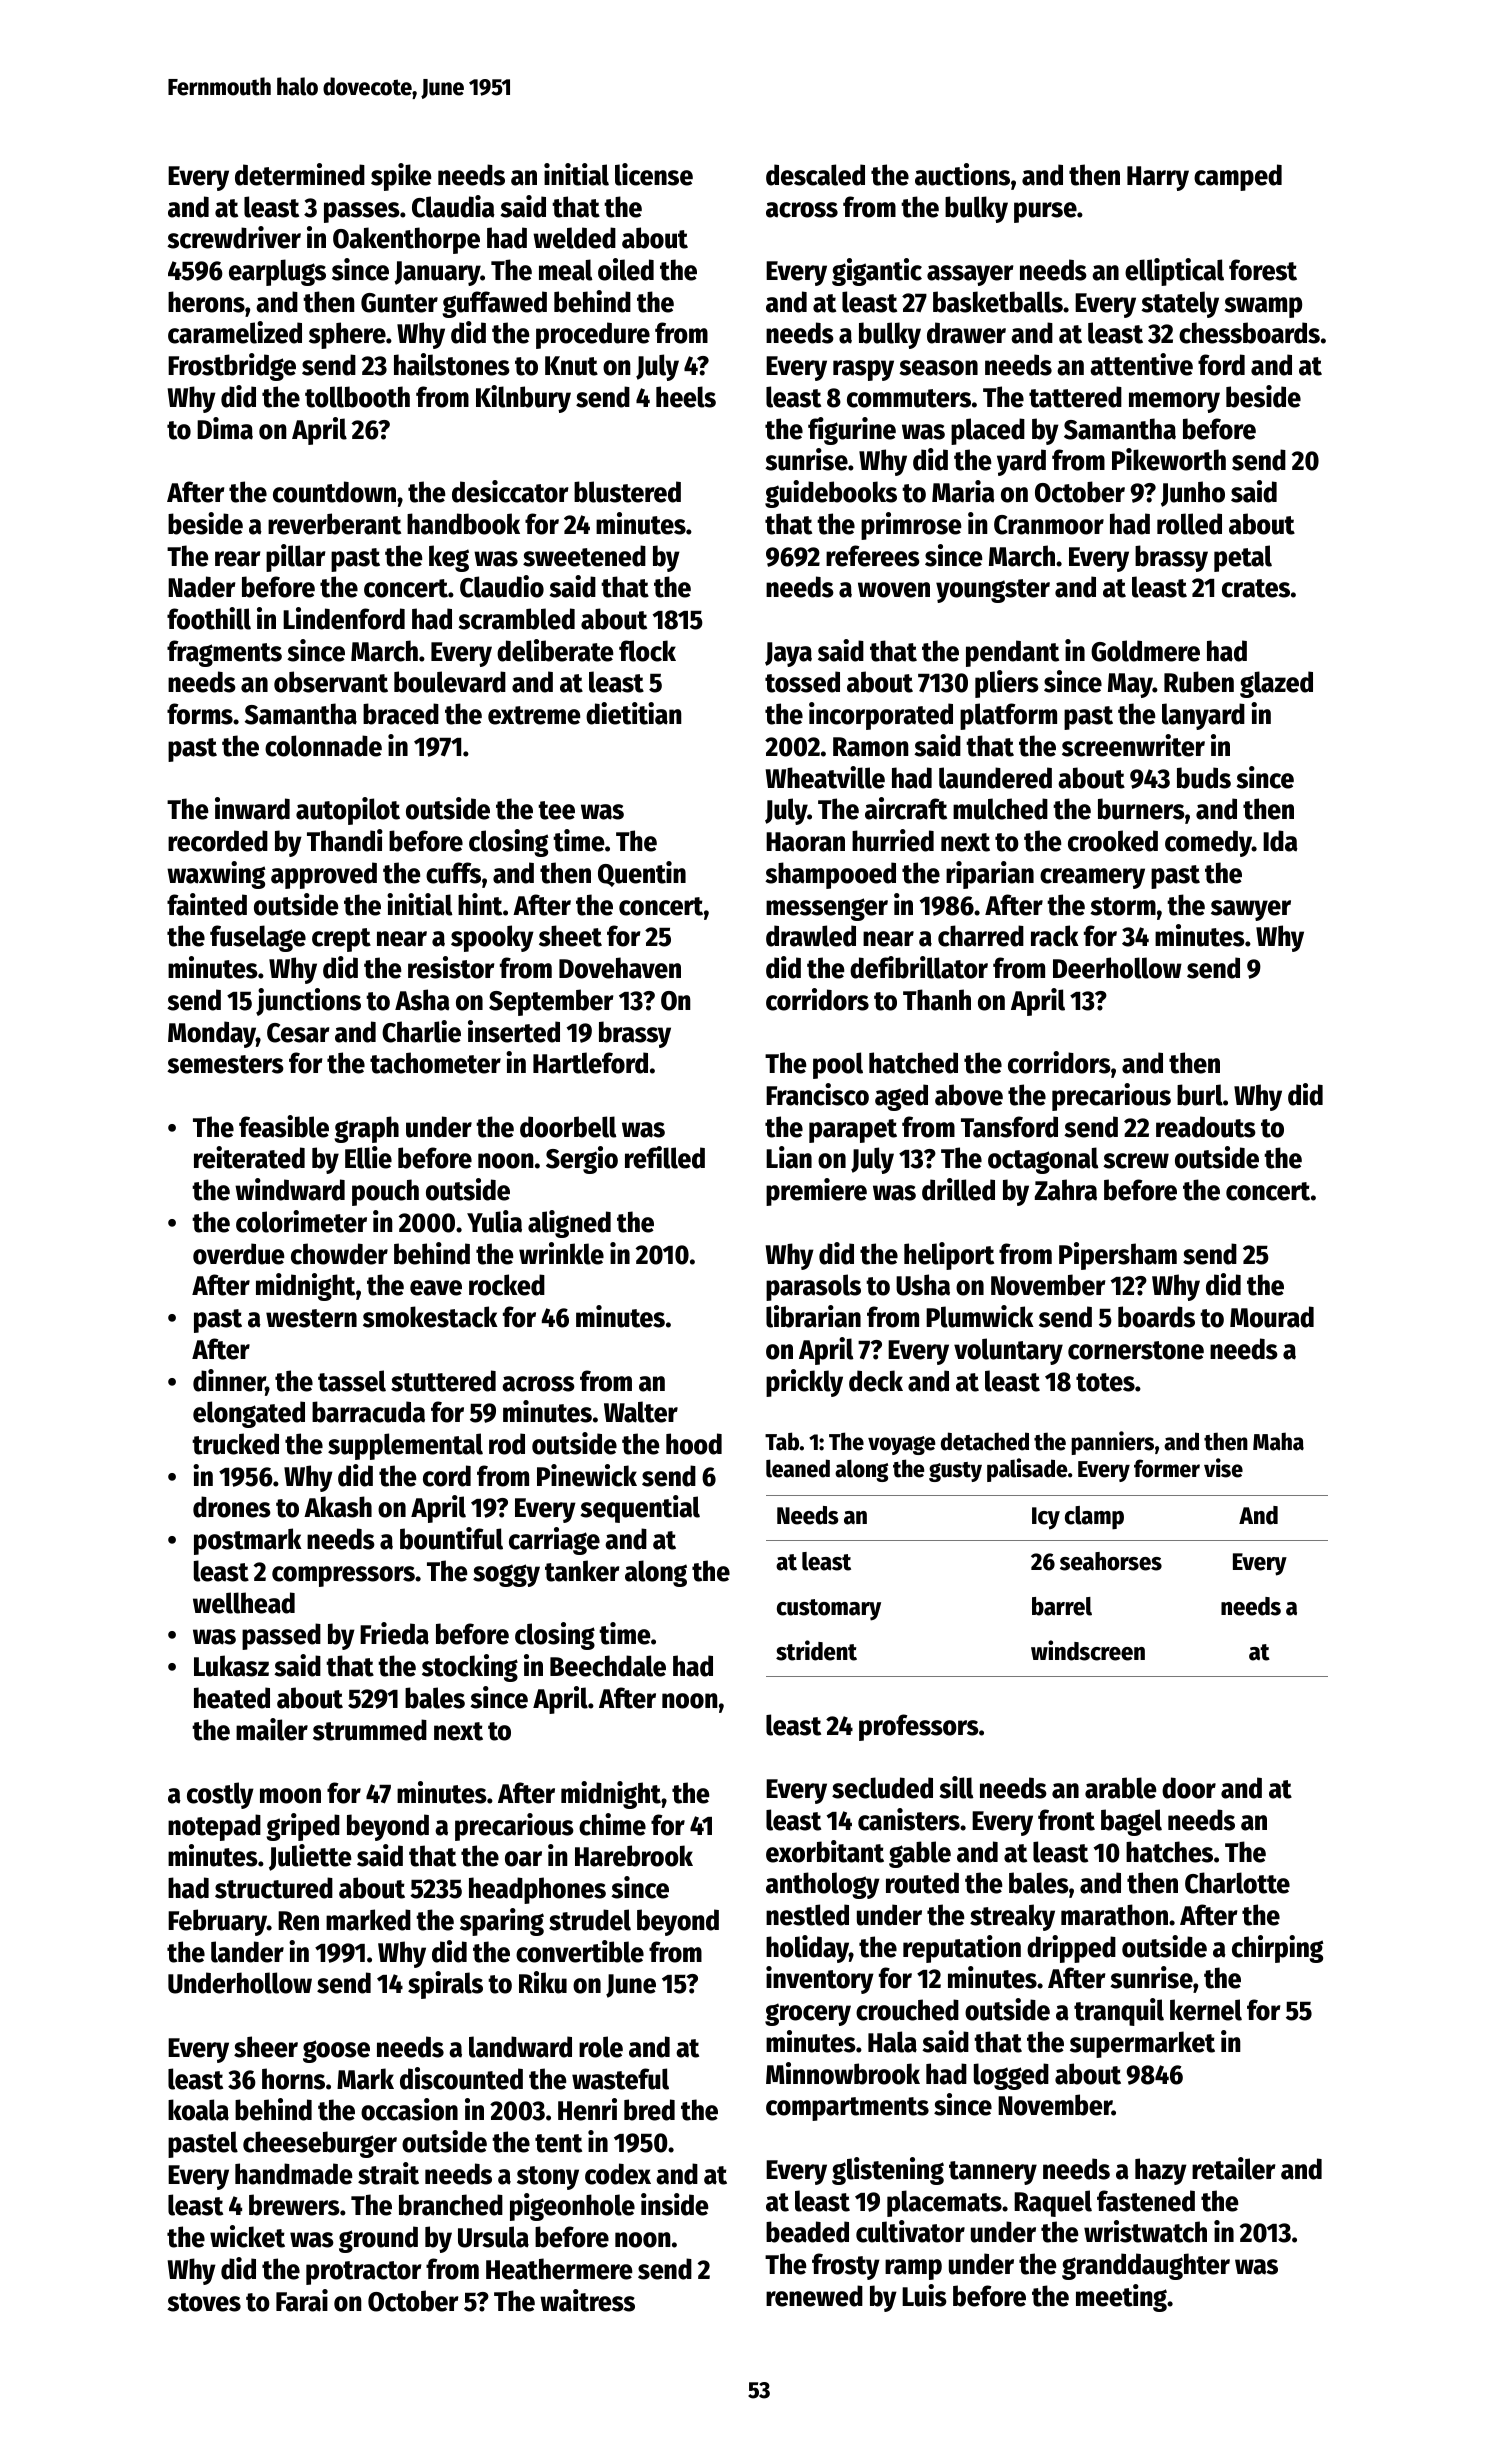 This page has width=1496, height=2464. What do you see at coordinates (198, 2110) in the page?
I see `koala` at bounding box center [198, 2110].
